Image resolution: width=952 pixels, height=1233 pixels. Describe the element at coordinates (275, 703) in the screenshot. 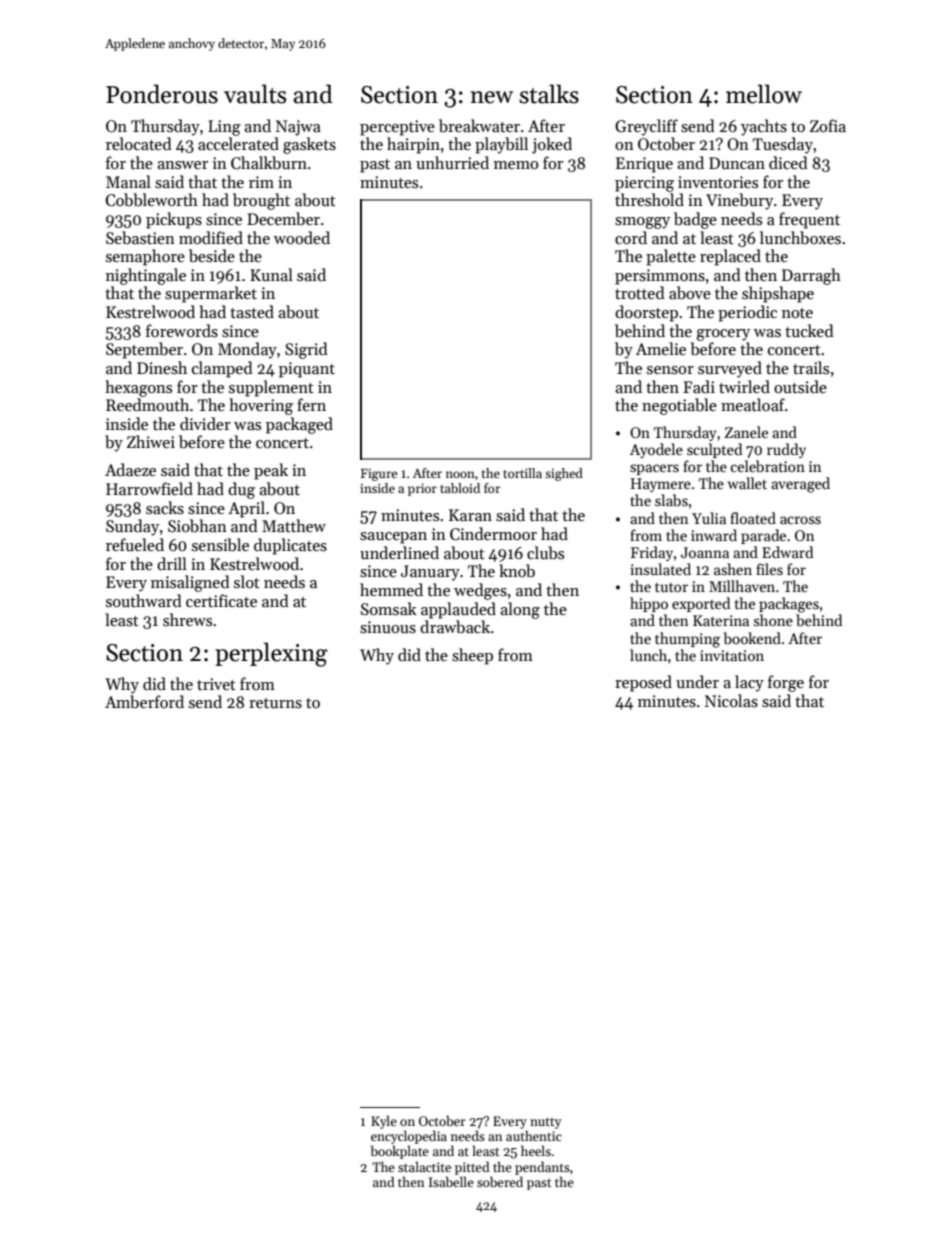

I see `returns` at that location.
